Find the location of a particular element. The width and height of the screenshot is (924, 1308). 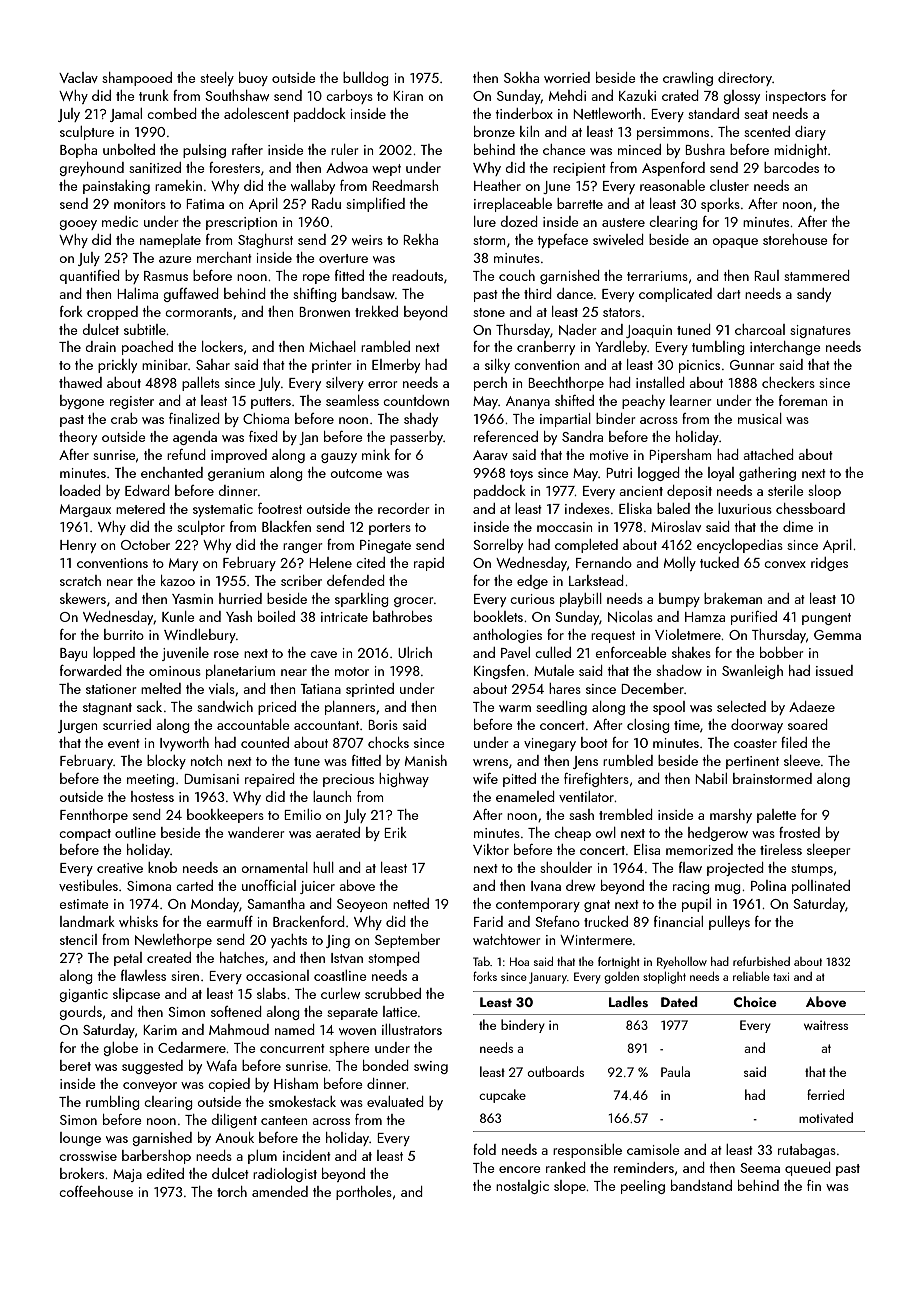

rumbling is located at coordinates (113, 1103).
